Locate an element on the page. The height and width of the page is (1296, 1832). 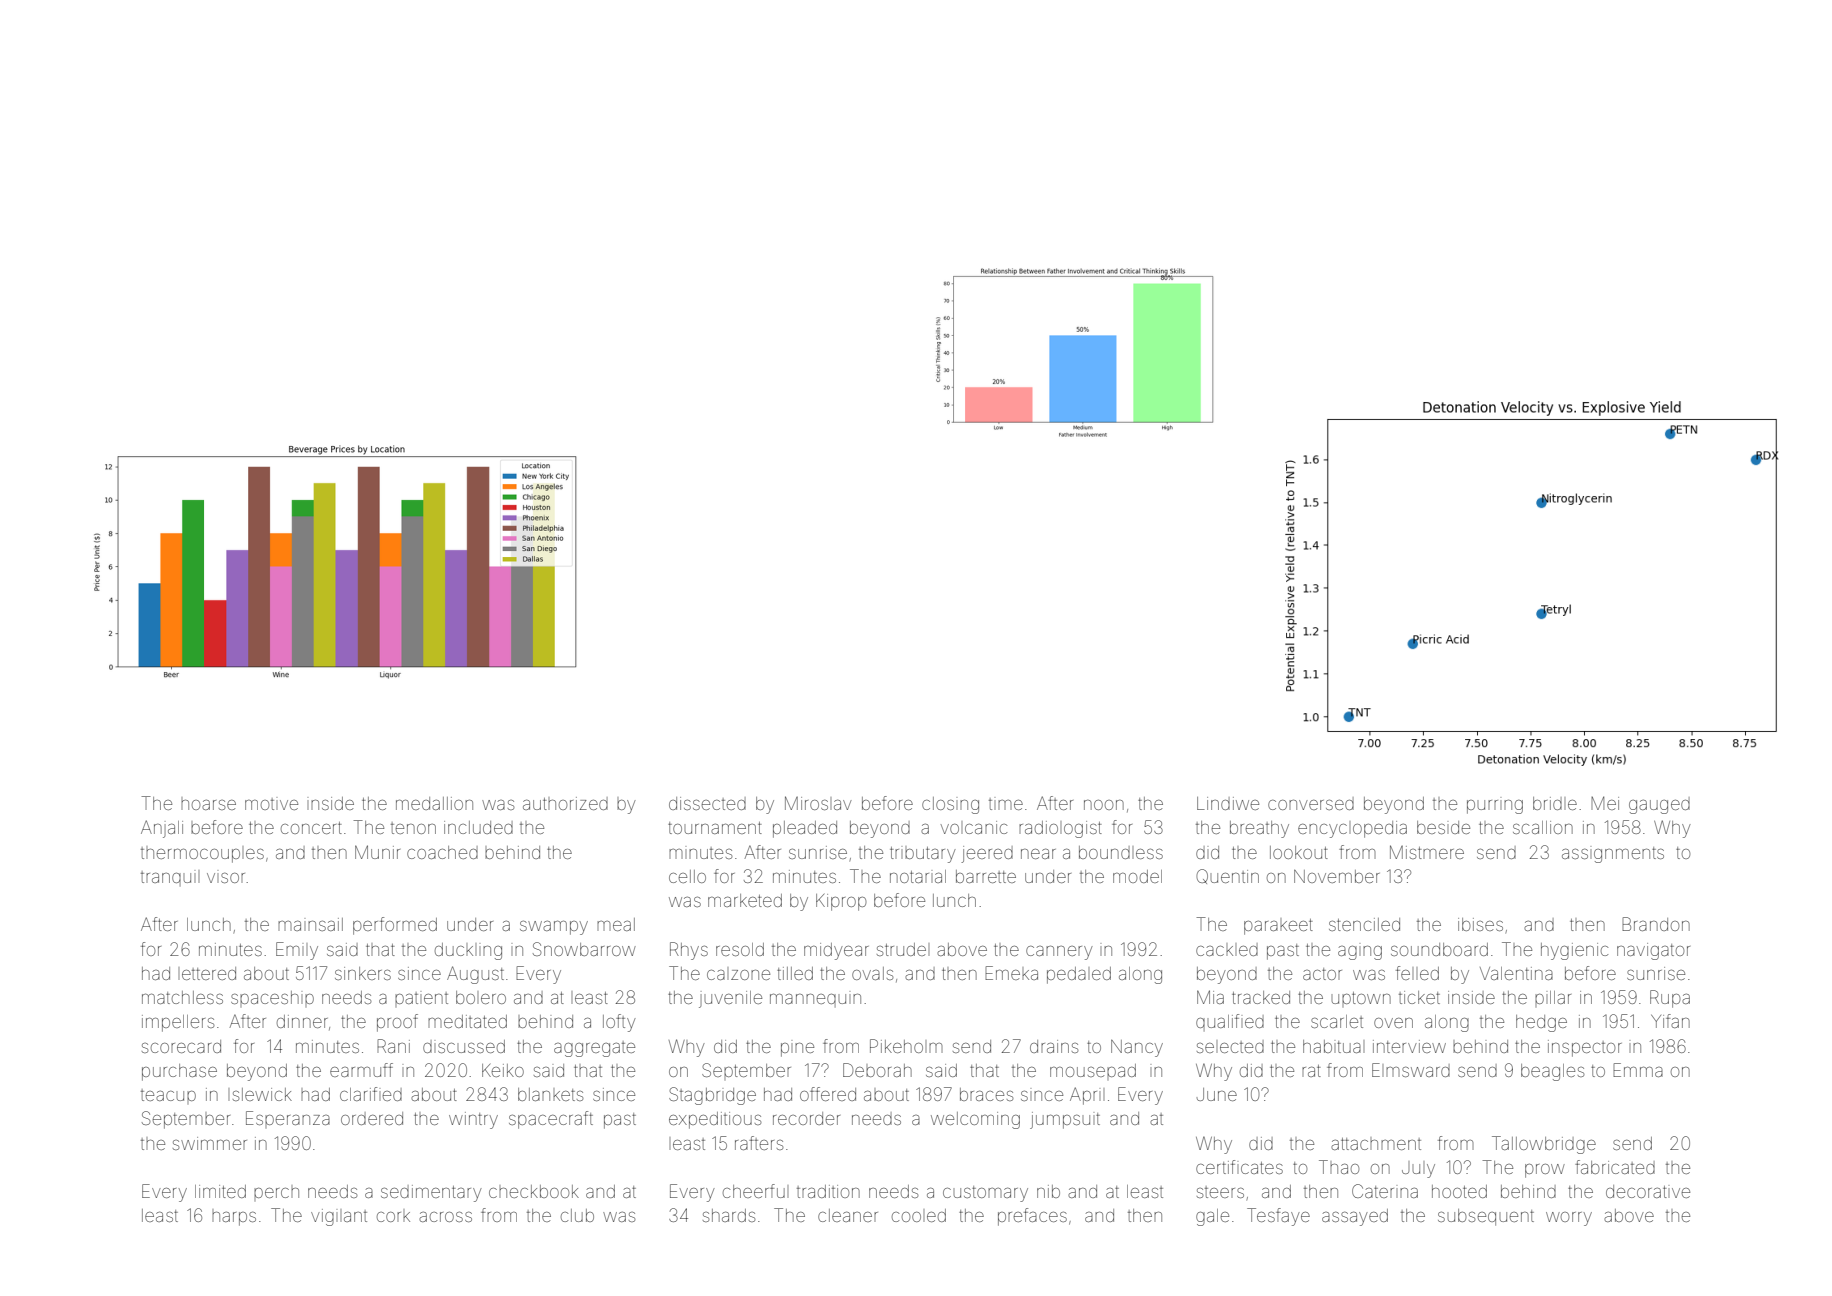
Elmsward is located at coordinates (1411, 1070).
